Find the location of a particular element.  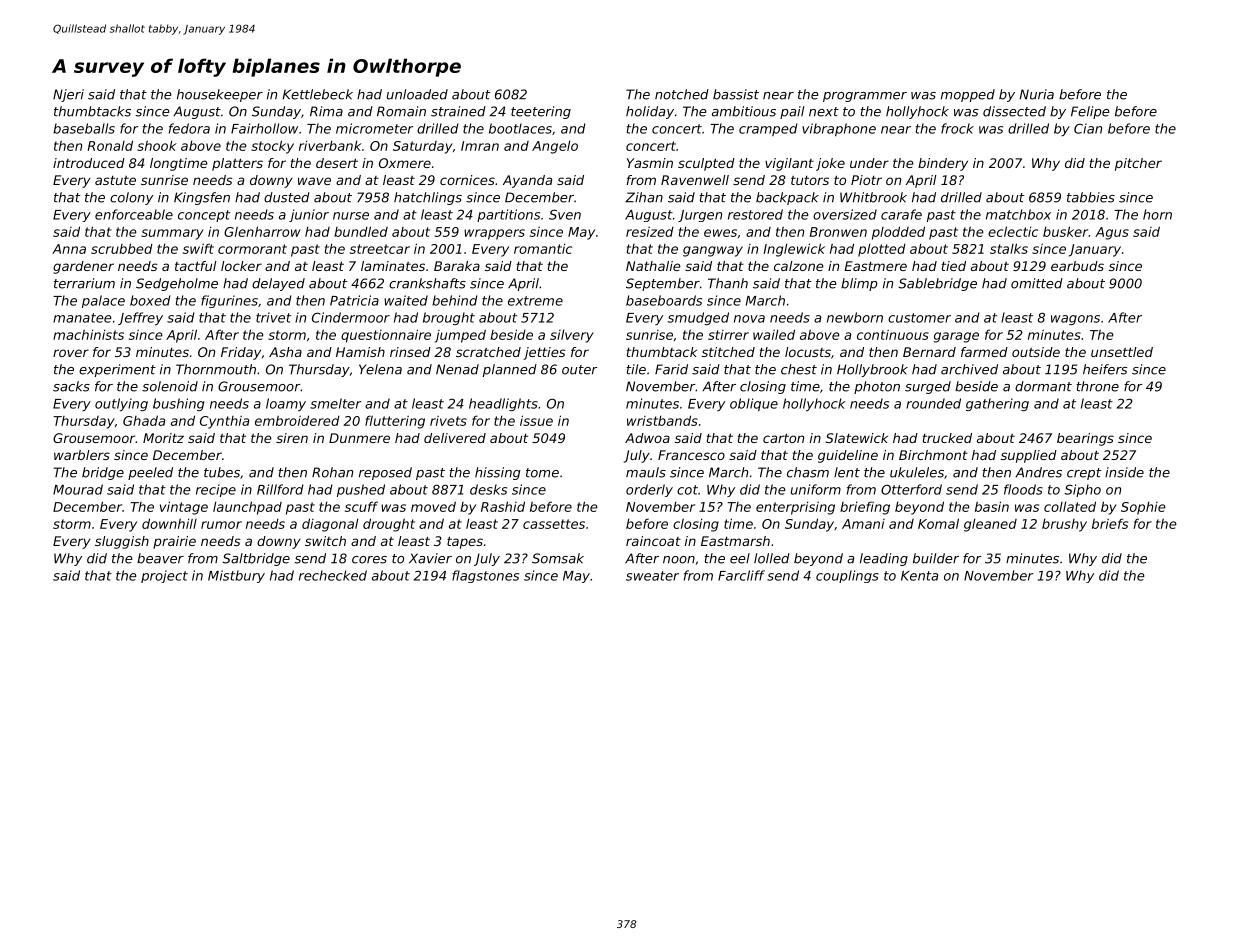

busker is located at coordinates (1065, 231).
